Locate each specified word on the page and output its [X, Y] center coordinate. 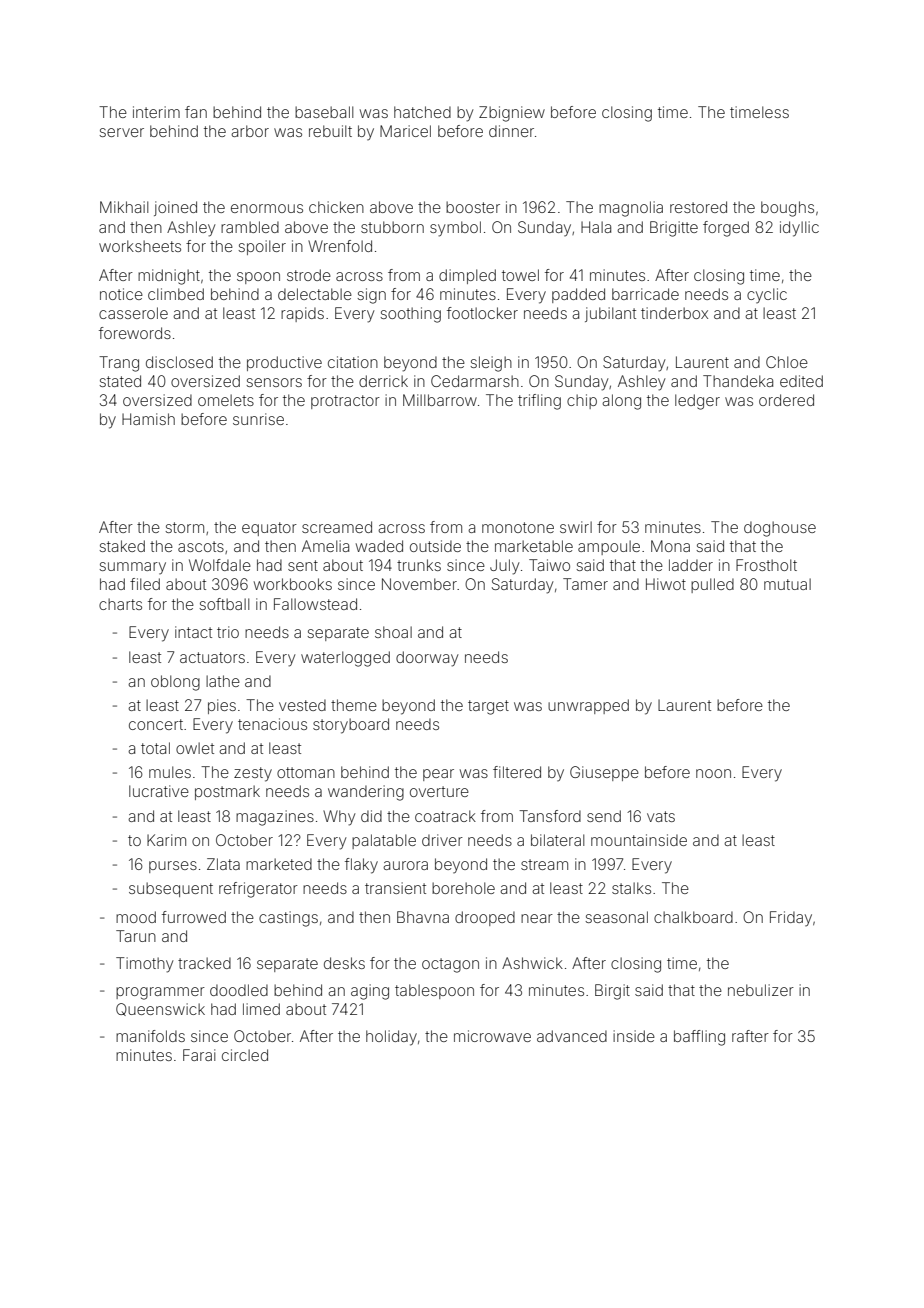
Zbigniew [512, 114]
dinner [511, 131]
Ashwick [532, 963]
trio [228, 632]
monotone [518, 527]
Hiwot [666, 584]
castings [288, 919]
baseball [324, 112]
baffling [699, 1038]
